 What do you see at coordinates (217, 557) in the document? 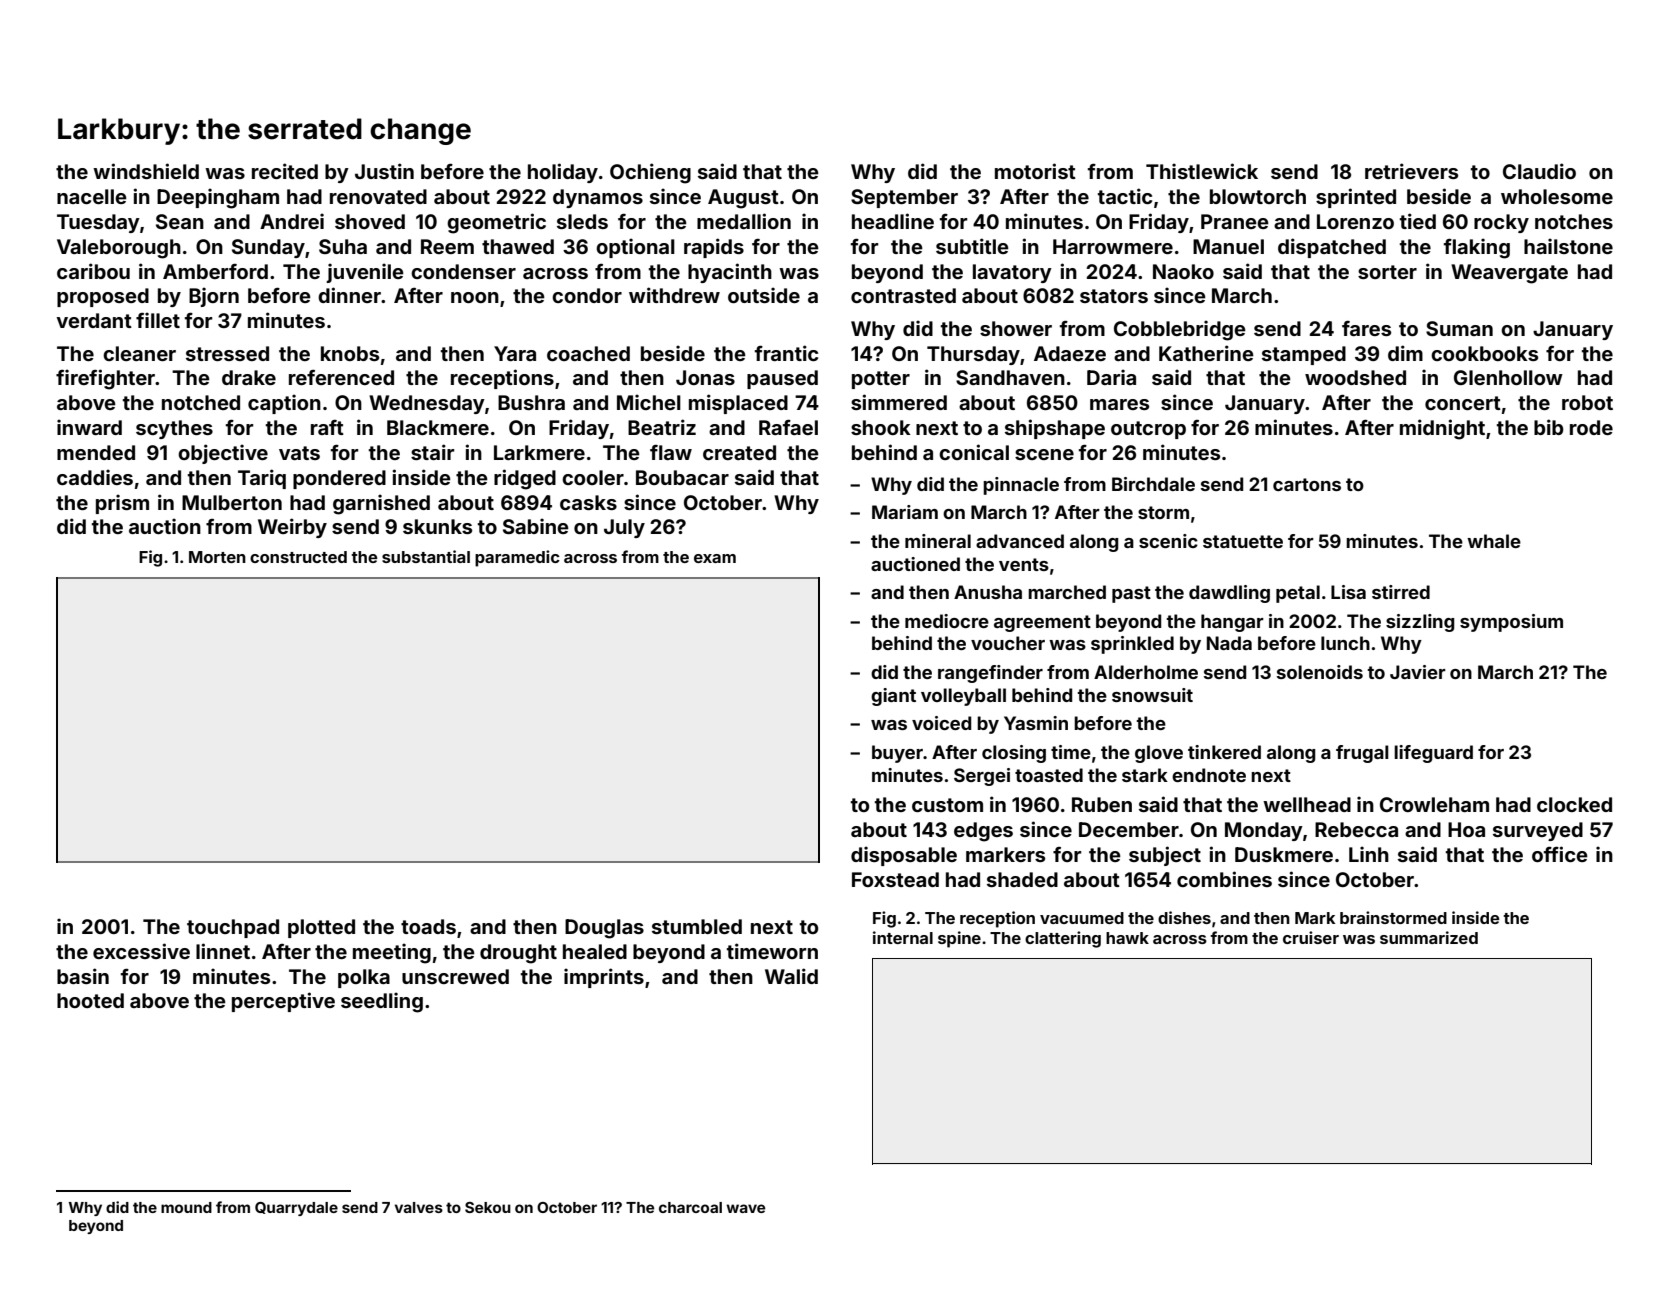
I see `Morten` at bounding box center [217, 557].
